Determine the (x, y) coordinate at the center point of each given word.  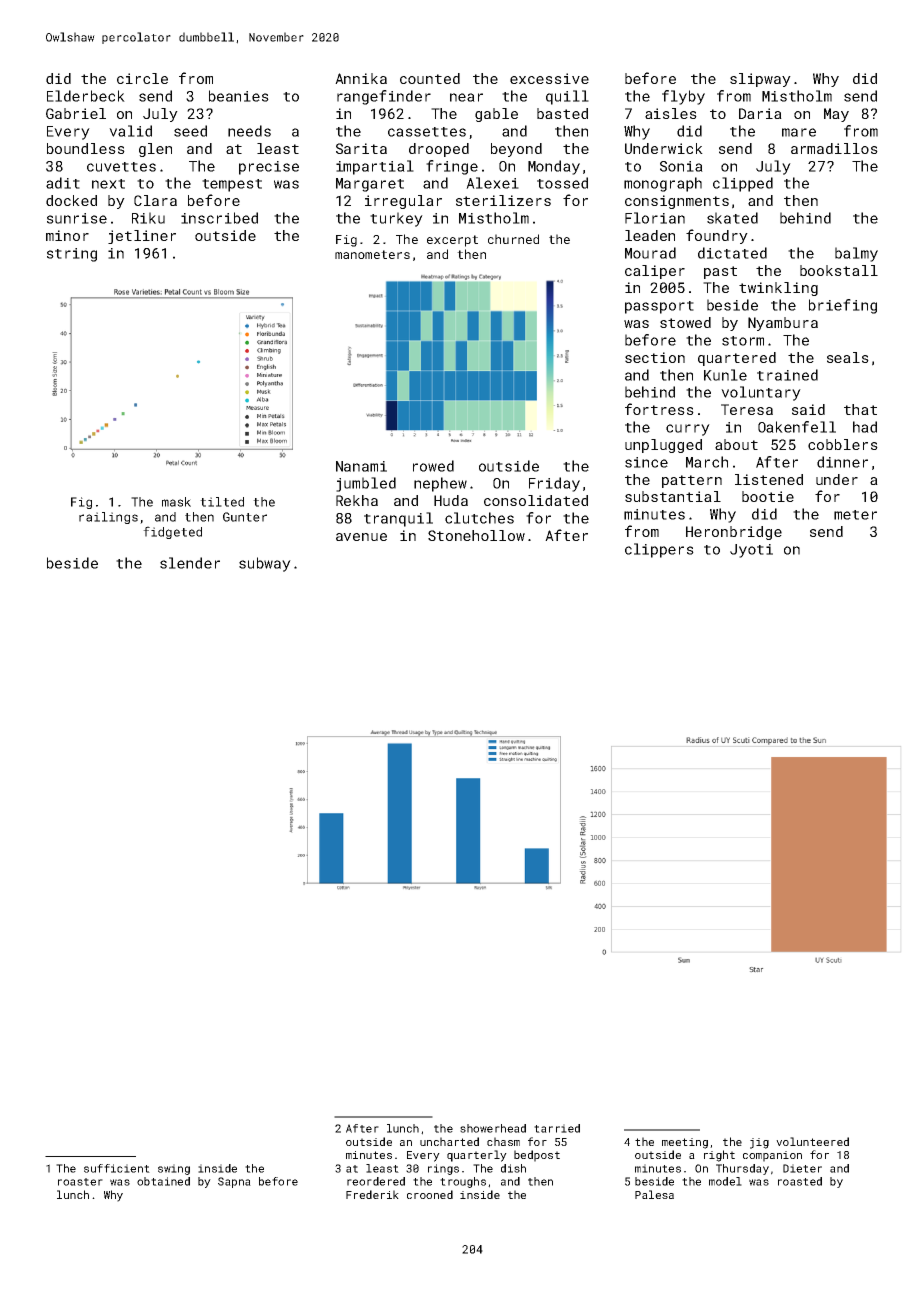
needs (249, 131)
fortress (659, 409)
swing (174, 1169)
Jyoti (751, 551)
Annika (361, 78)
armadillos (834, 148)
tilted (222, 502)
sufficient (117, 1168)
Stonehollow (476, 535)
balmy (856, 254)
